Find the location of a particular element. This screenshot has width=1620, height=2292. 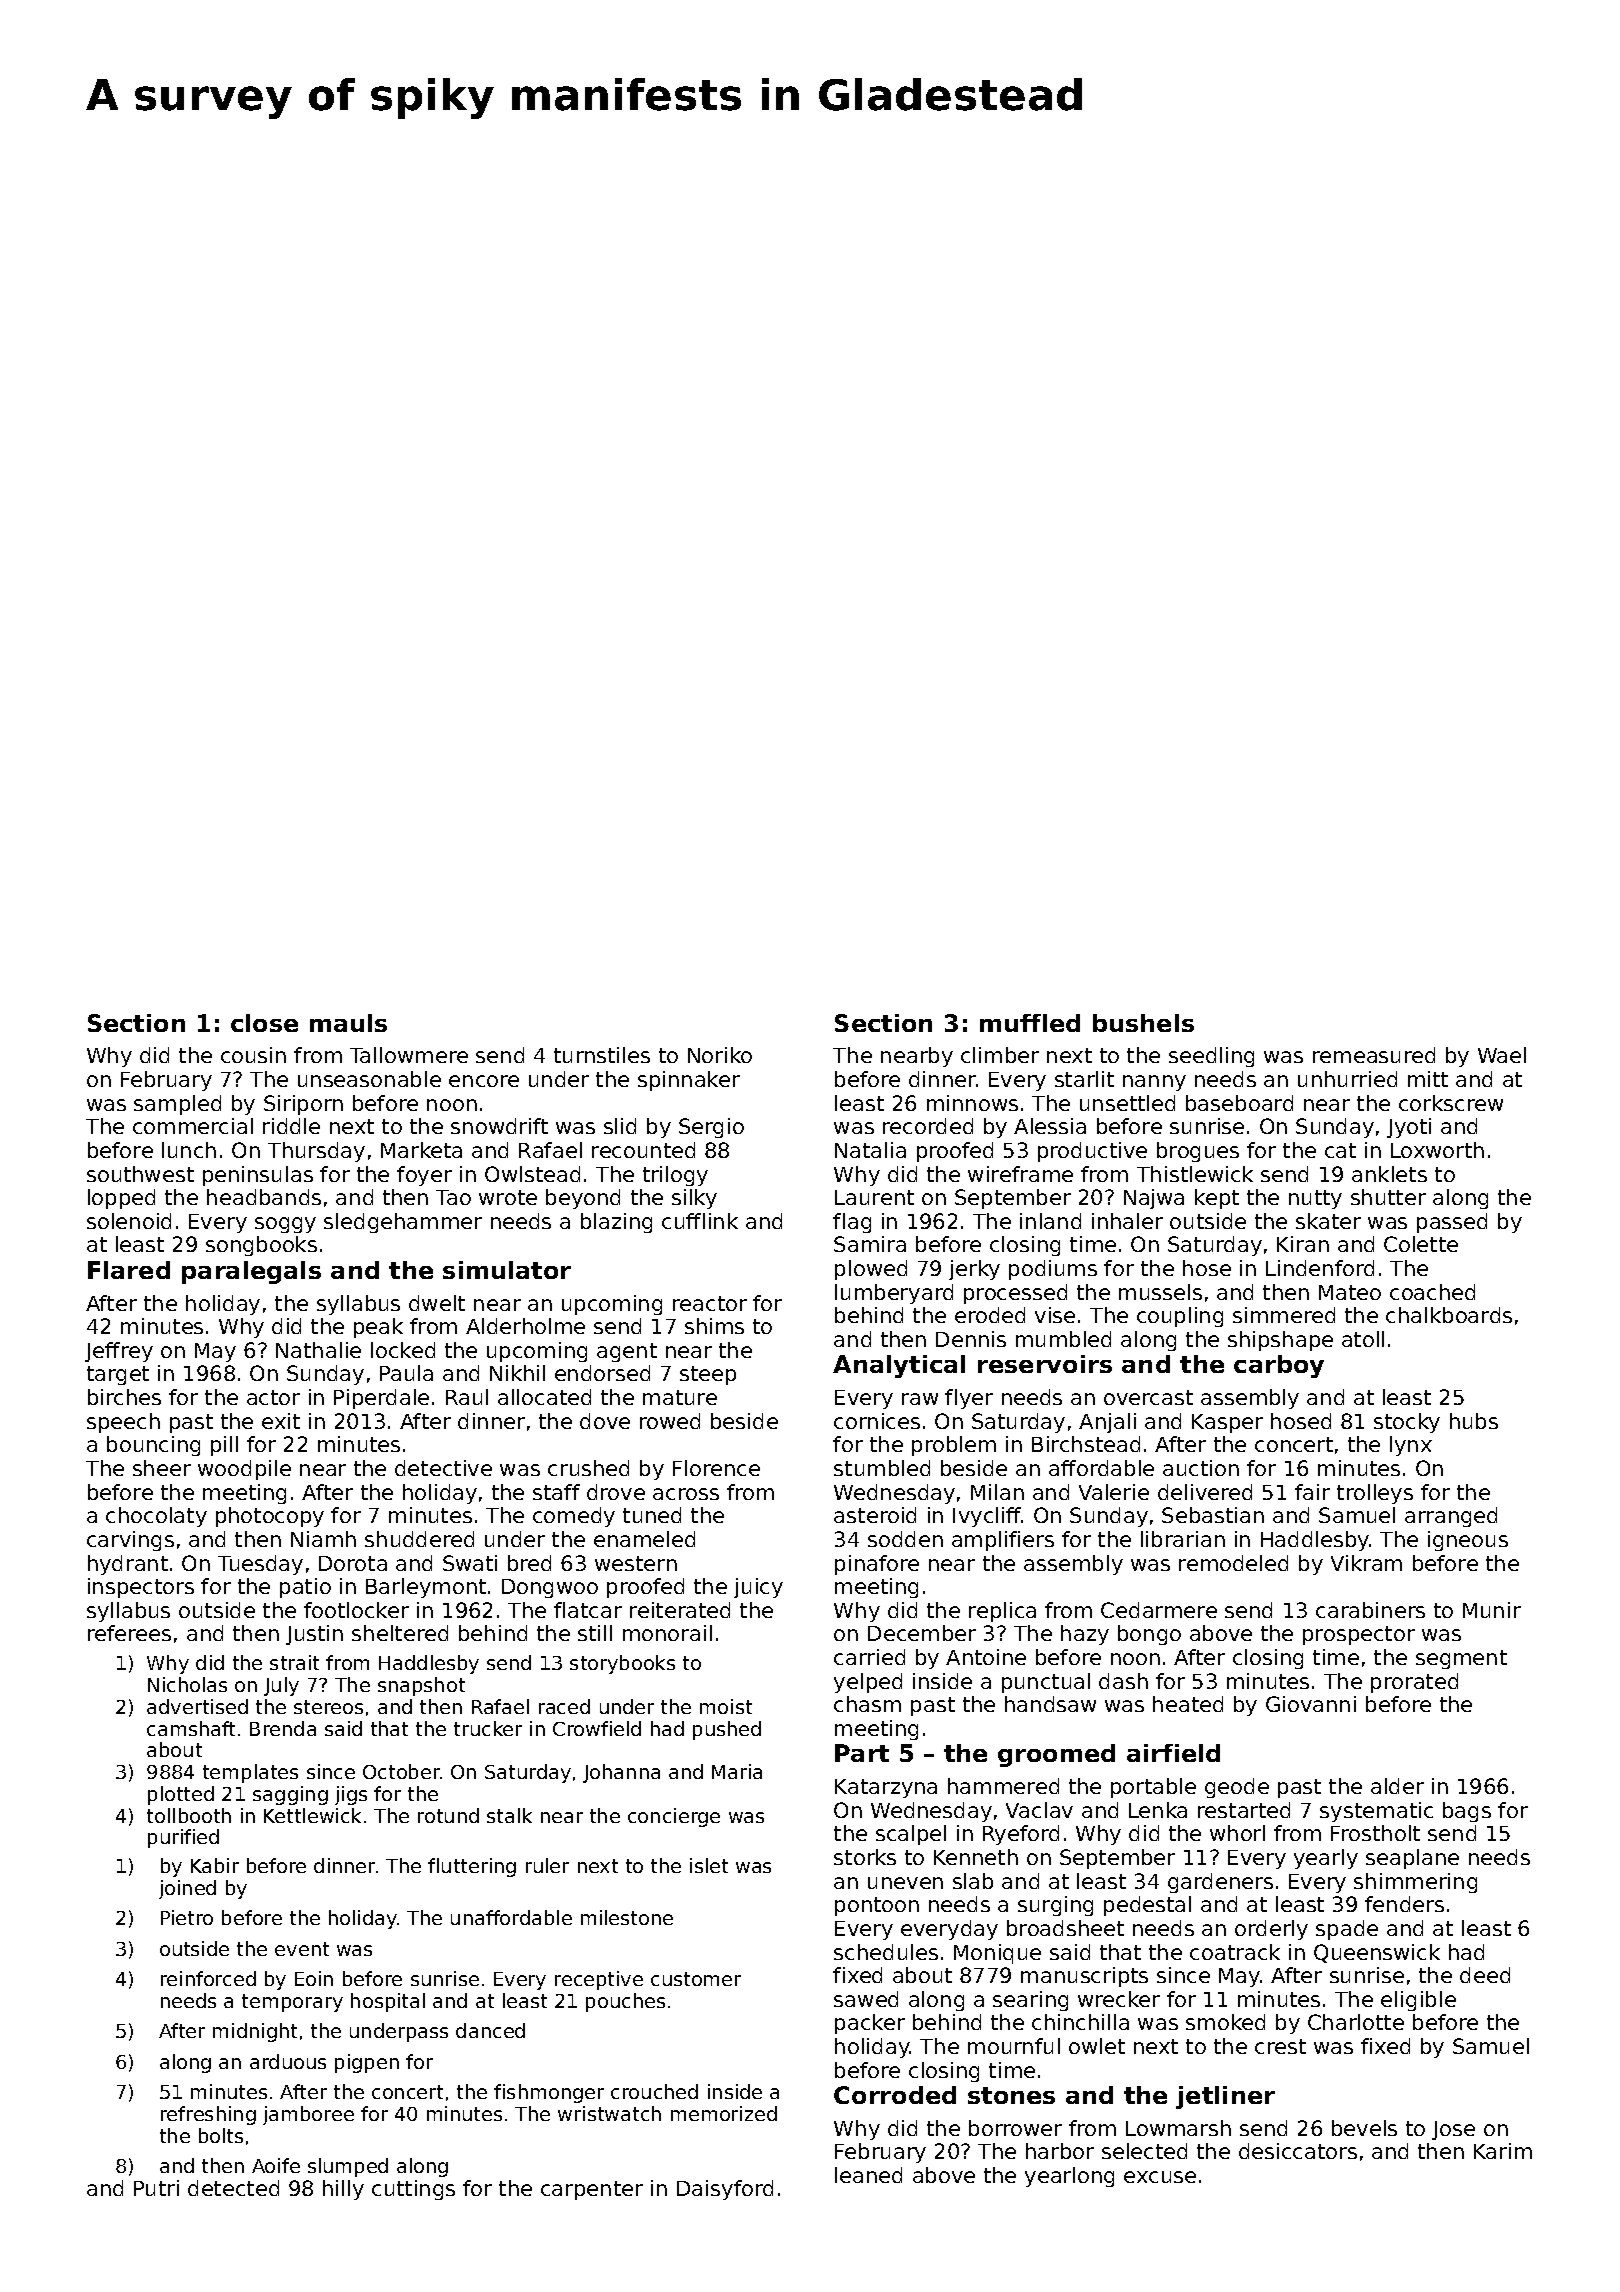

hilly is located at coordinates (343, 2190).
